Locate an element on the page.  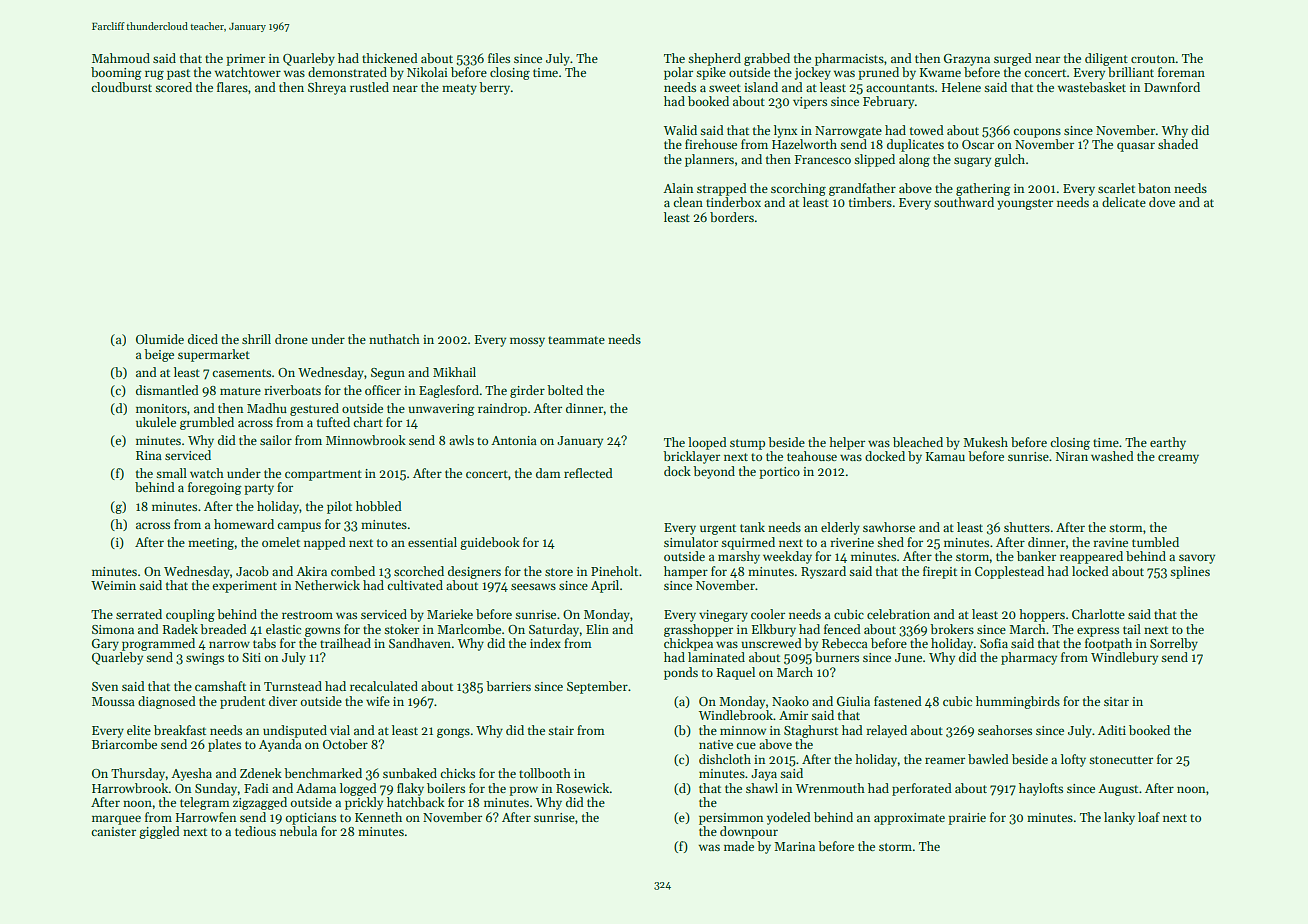
sweet is located at coordinates (725, 88).
